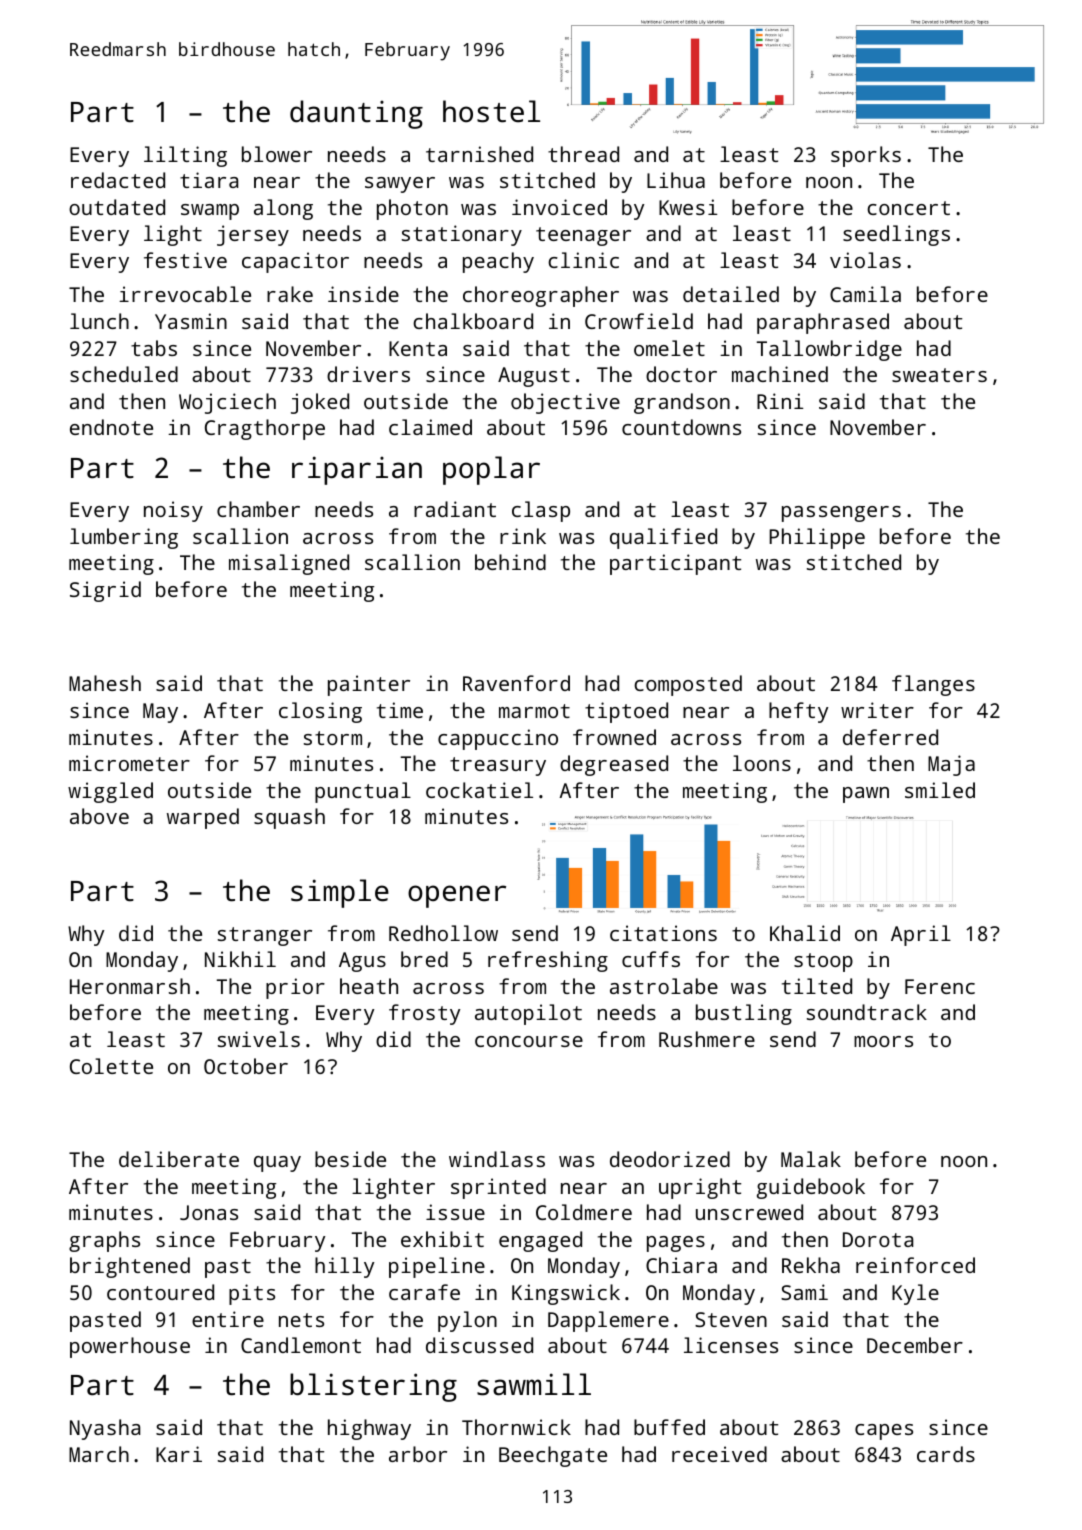 The image size is (1082, 1530). Describe the element at coordinates (258, 509) in the page. I see `chamber` at that location.
